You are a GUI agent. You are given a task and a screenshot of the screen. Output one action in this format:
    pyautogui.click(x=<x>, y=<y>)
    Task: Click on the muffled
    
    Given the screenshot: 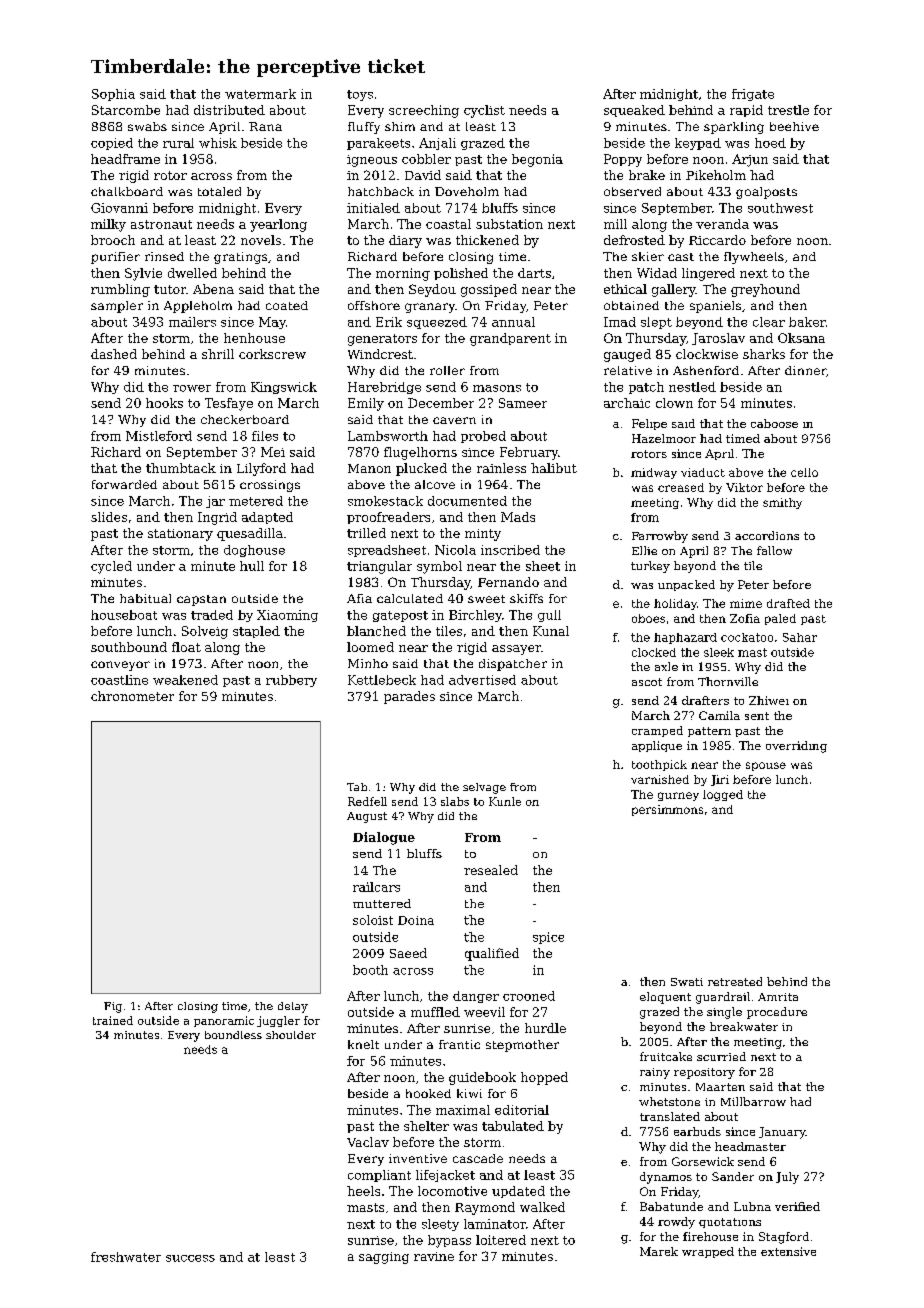 What is the action you would take?
    pyautogui.click(x=435, y=1012)
